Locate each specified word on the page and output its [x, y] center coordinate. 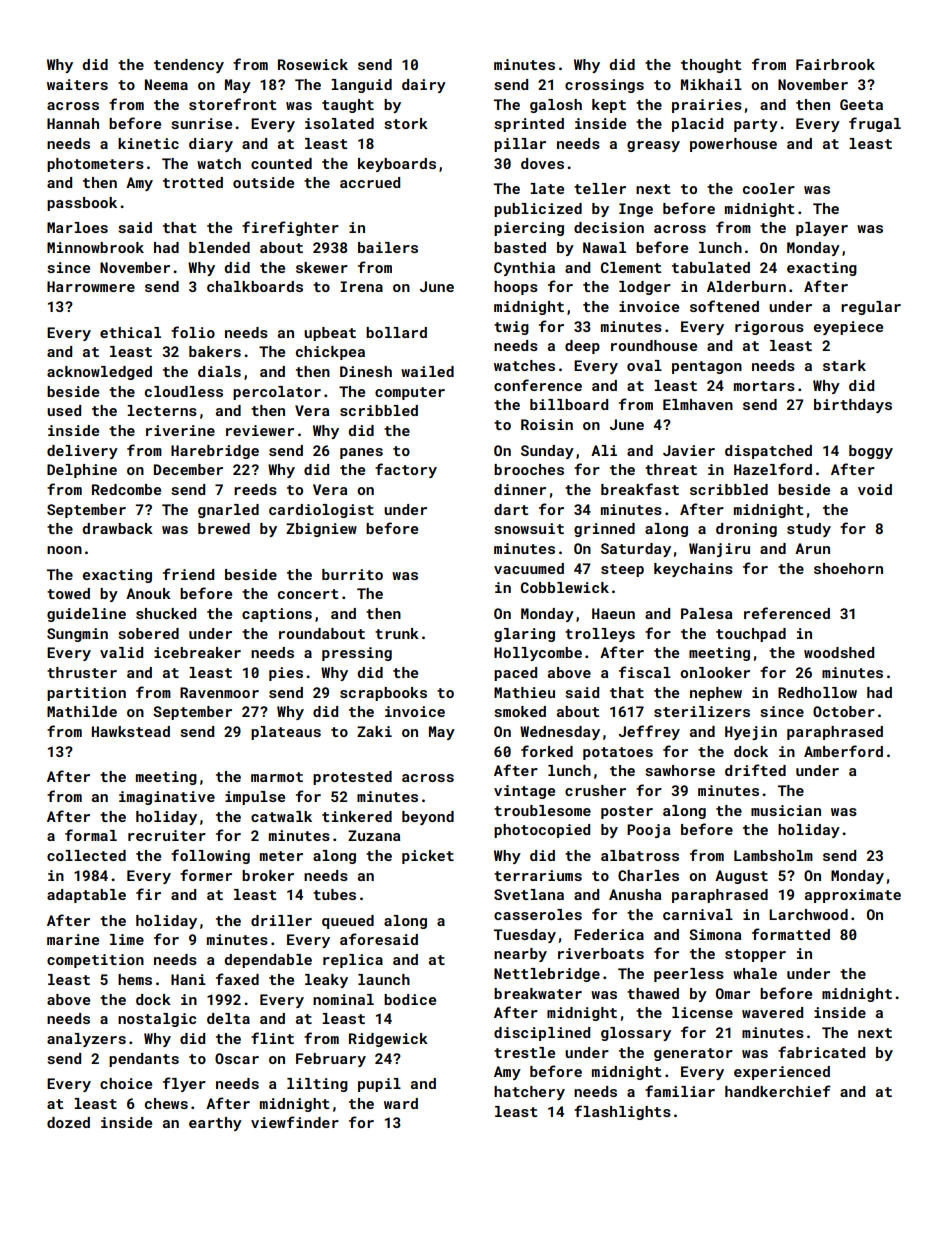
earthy [215, 1124]
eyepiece [848, 328]
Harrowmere [91, 286]
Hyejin [751, 733]
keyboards [397, 165]
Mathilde [82, 711]
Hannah [73, 123]
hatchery [529, 1093]
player [822, 229]
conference [538, 385]
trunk [397, 633]
